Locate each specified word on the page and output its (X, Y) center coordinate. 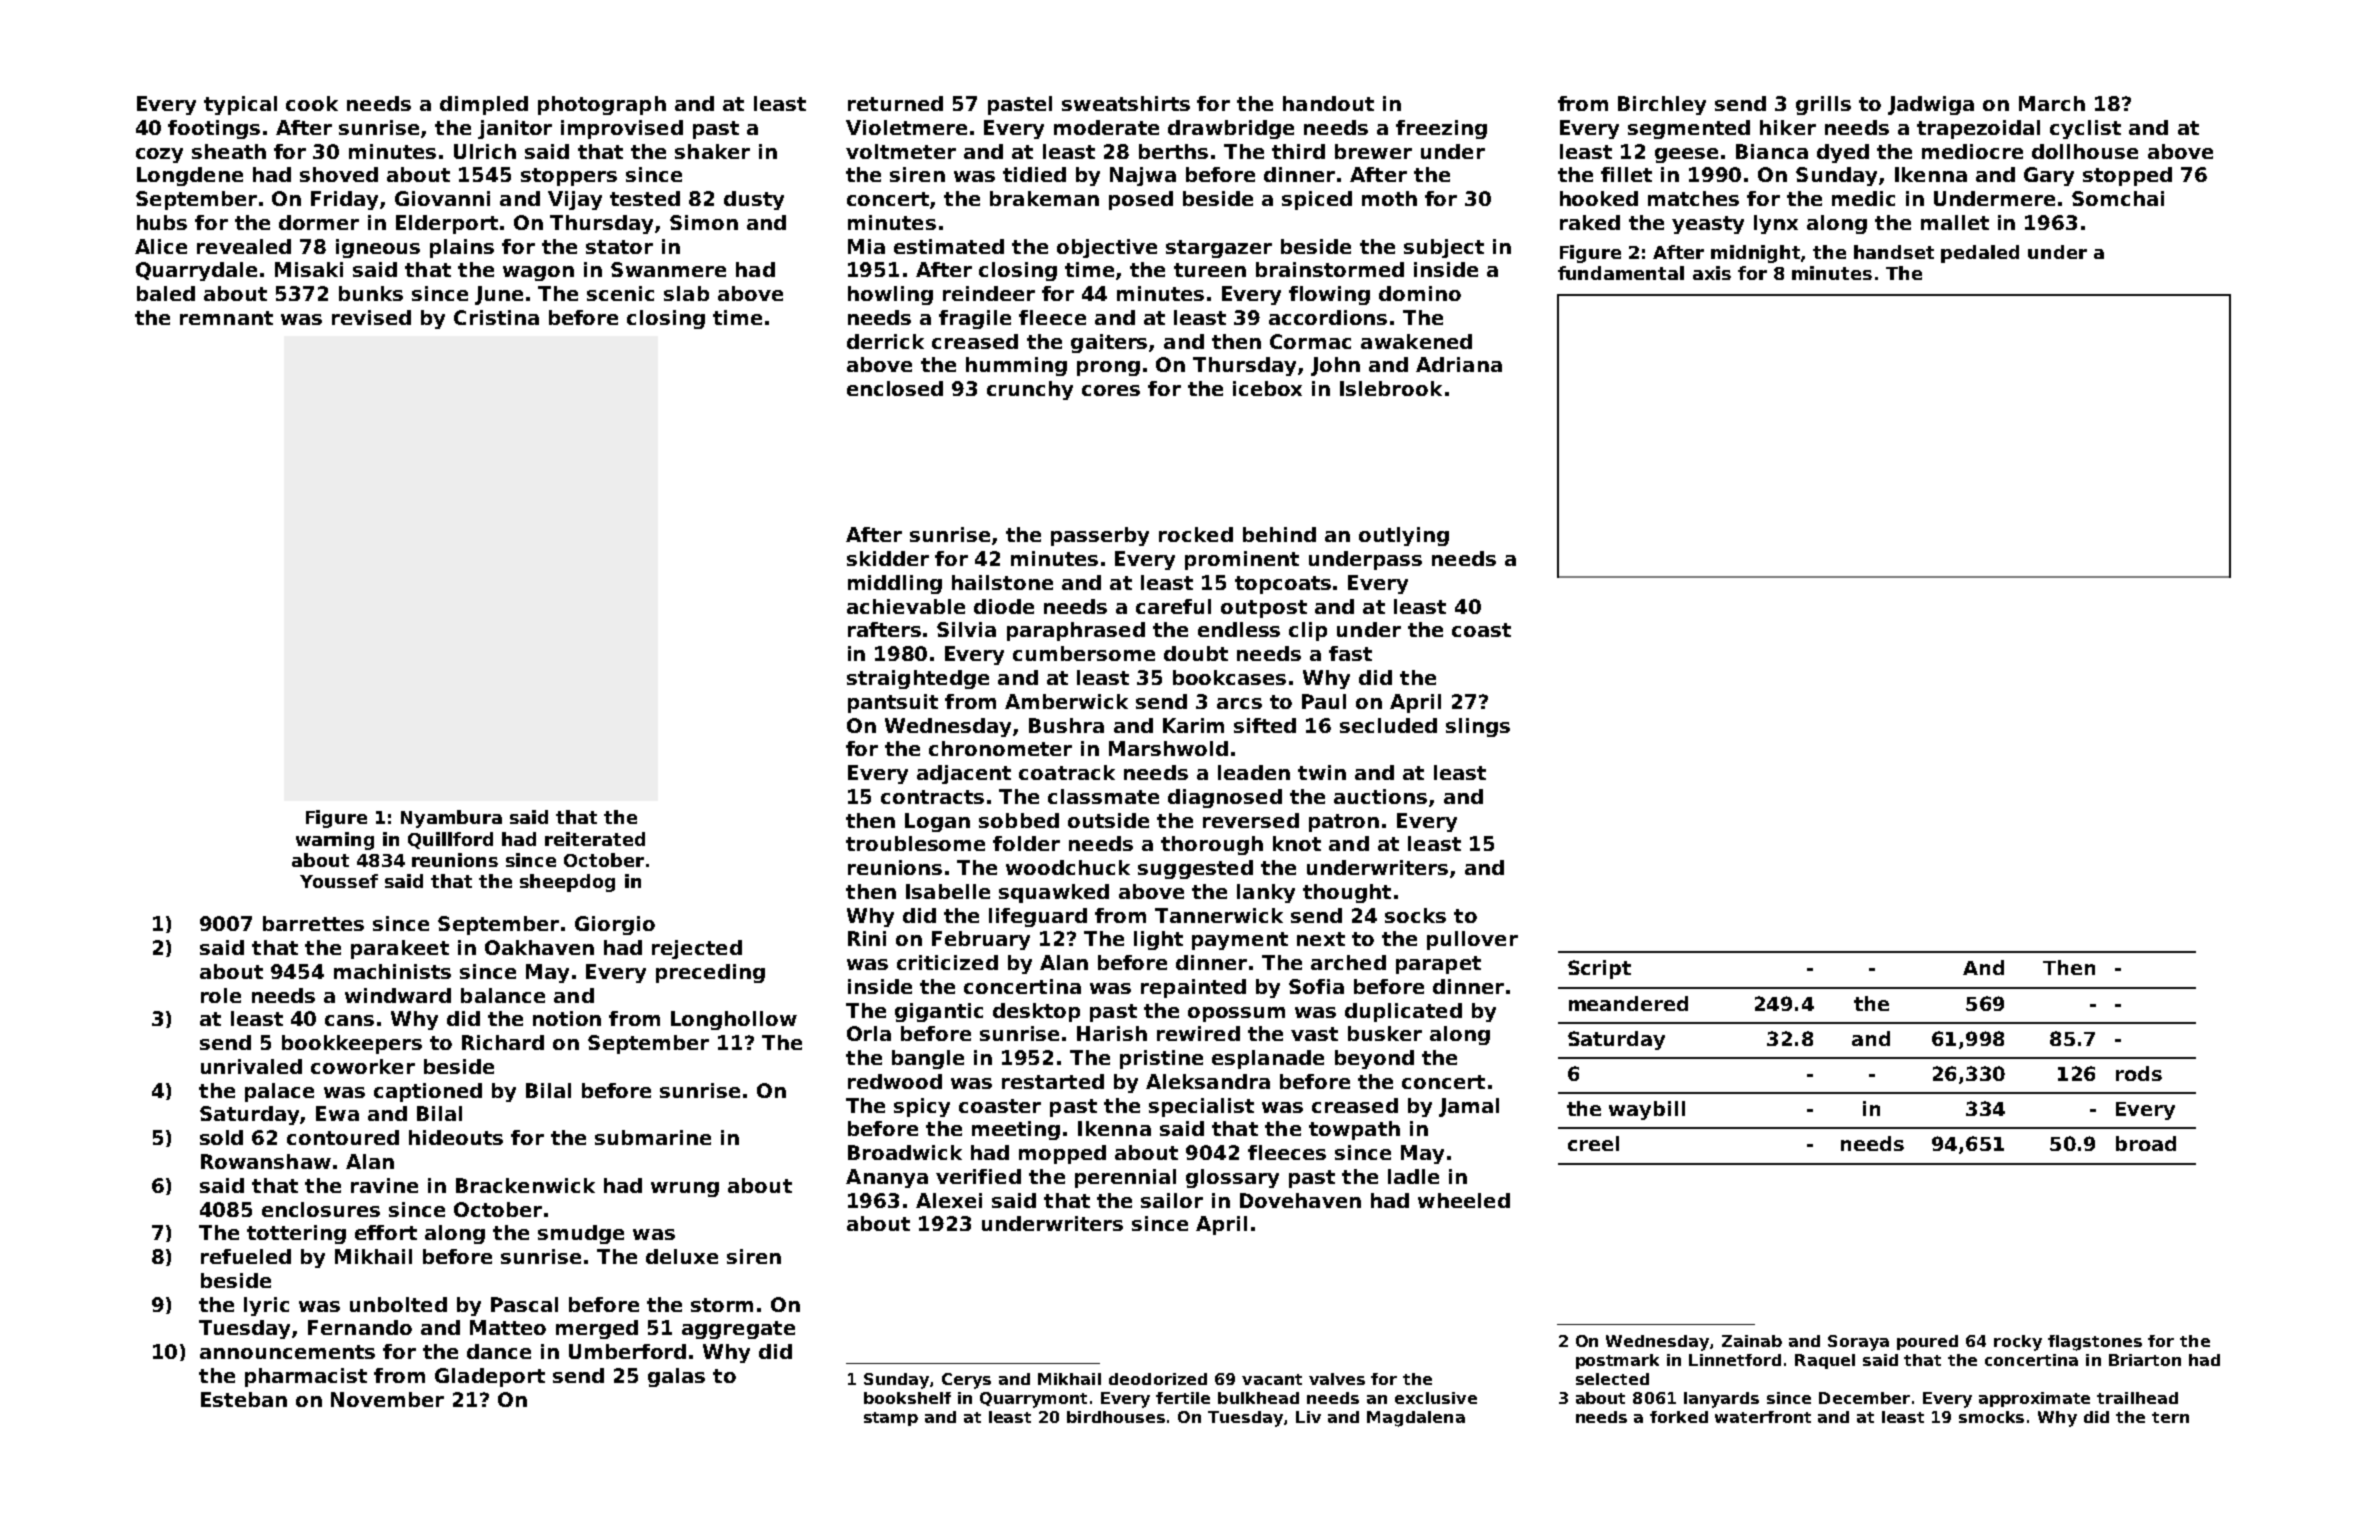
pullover (1472, 940)
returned (895, 103)
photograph (602, 105)
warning (335, 841)
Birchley (1662, 105)
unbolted (398, 1304)
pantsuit (893, 703)
